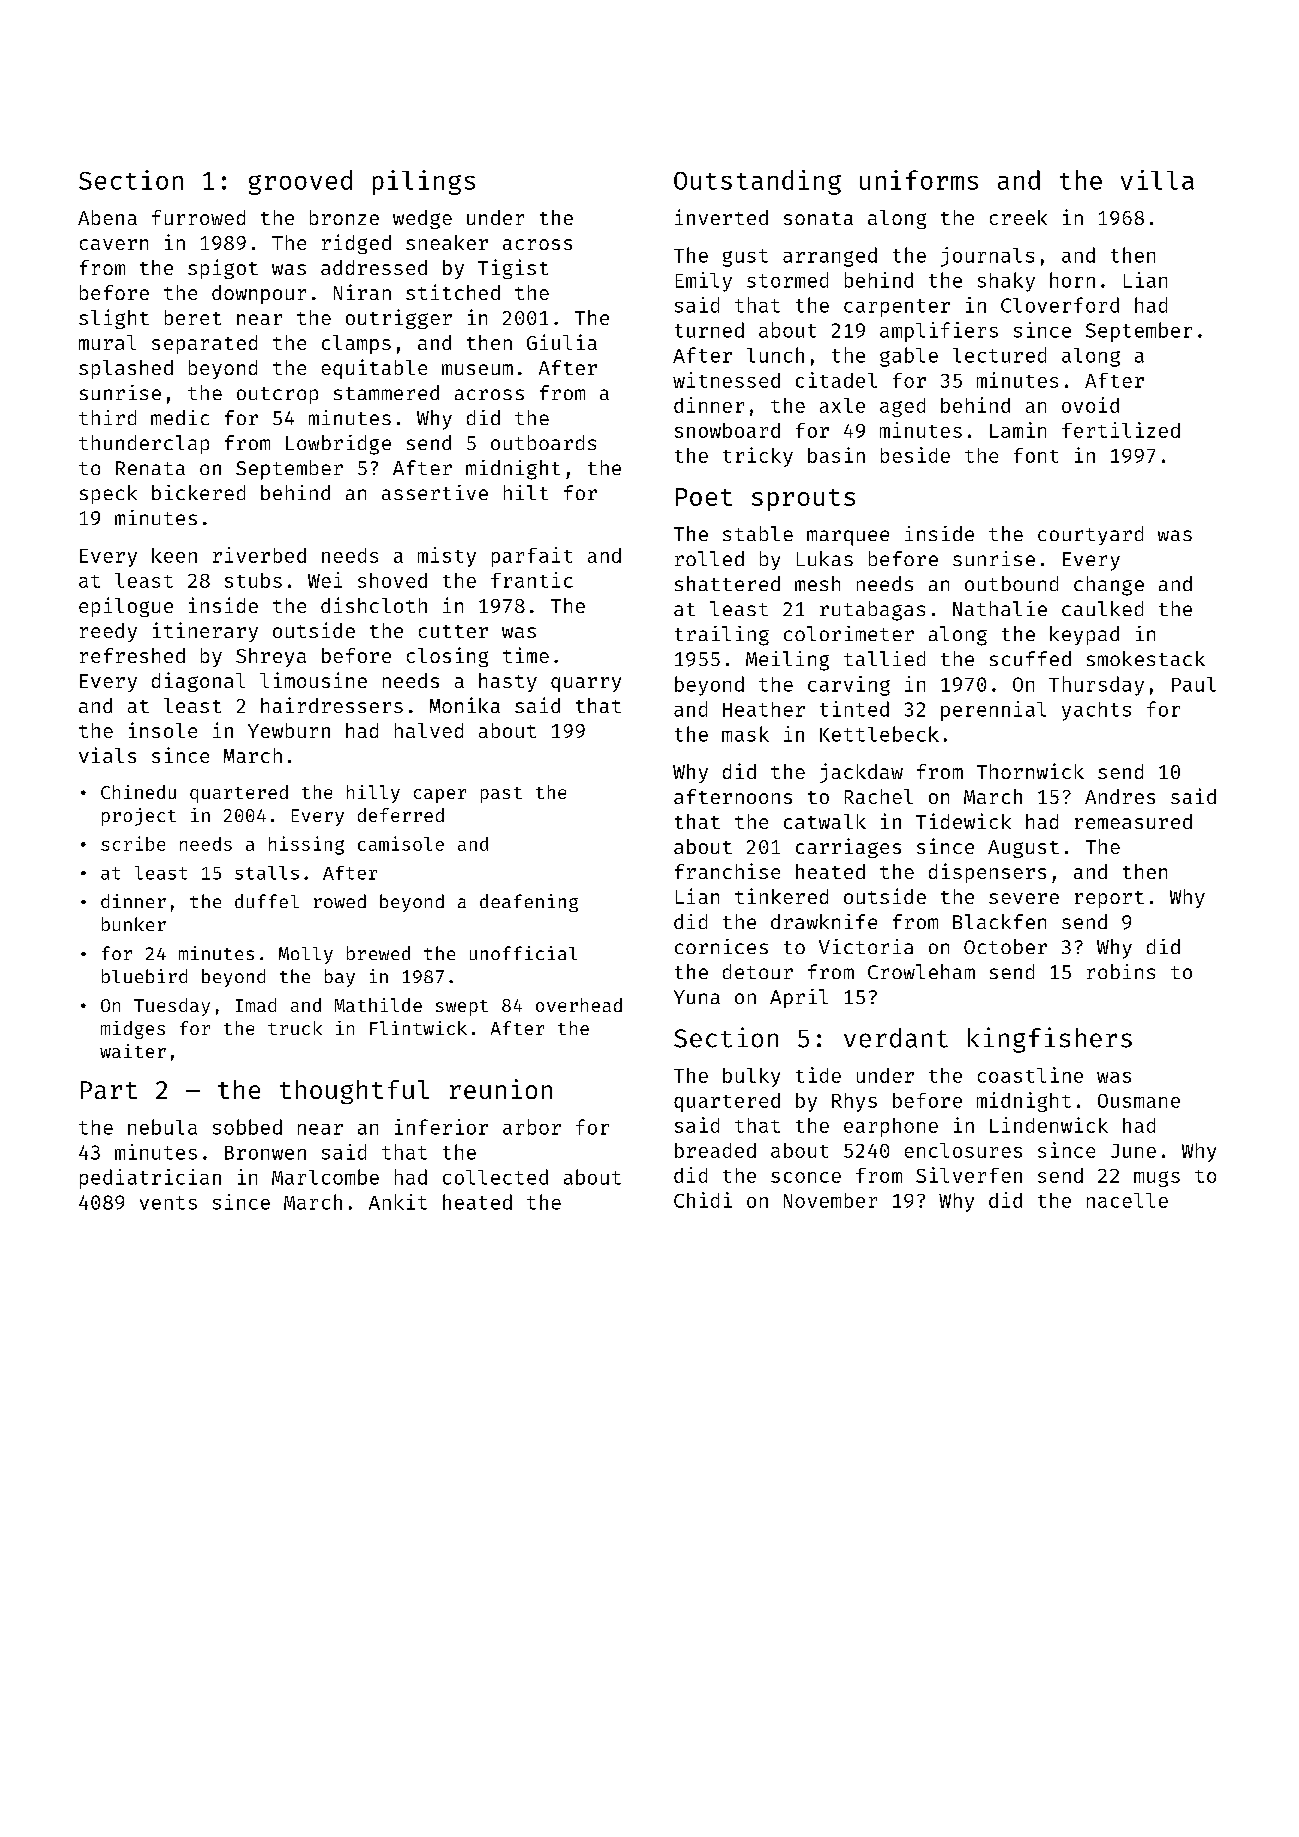 This screenshot has width=1299, height=1837. What do you see at coordinates (562, 342) in the screenshot?
I see `Giulia` at bounding box center [562, 342].
